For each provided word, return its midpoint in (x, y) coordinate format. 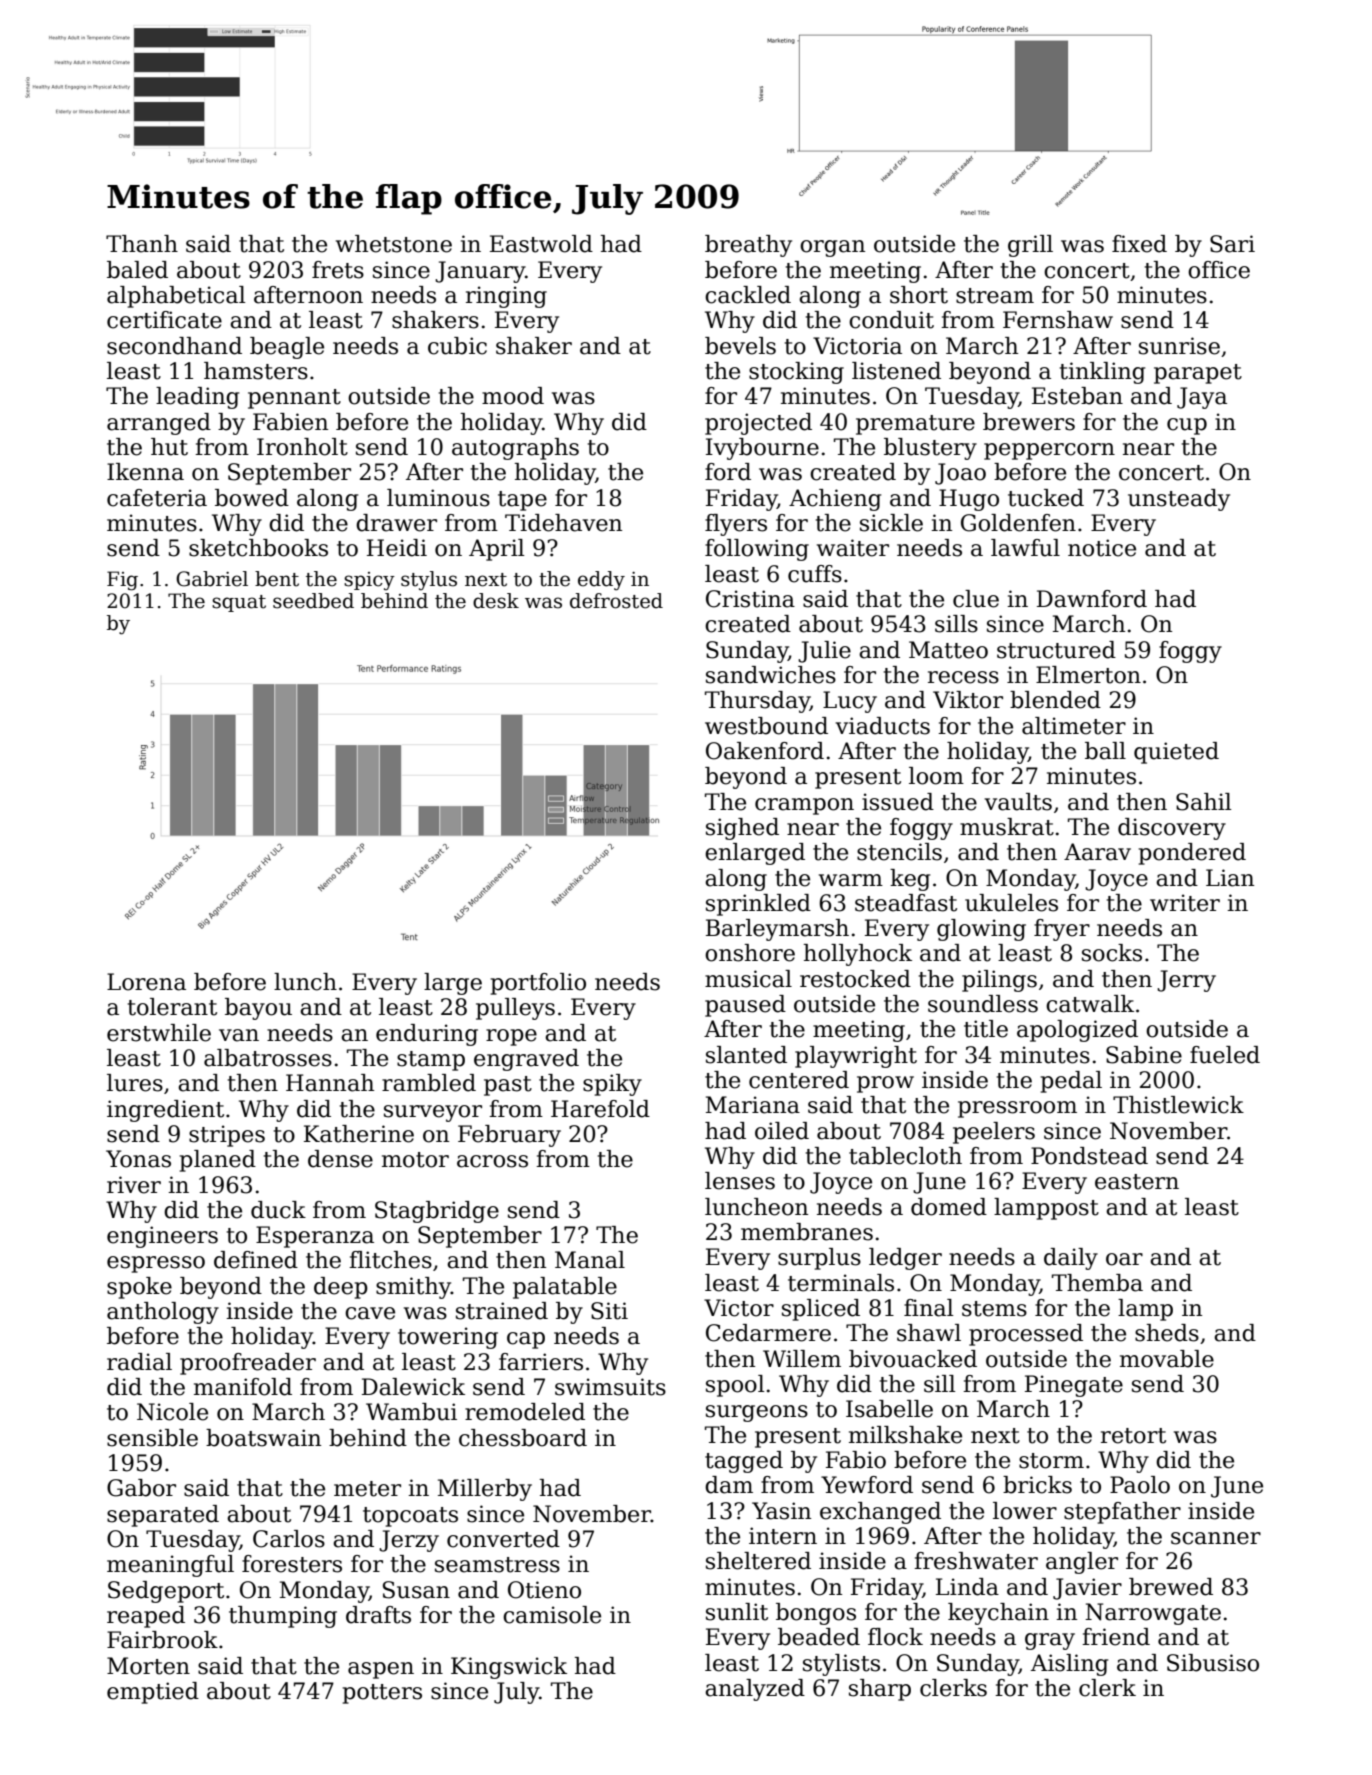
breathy (748, 246)
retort (1133, 1436)
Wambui (411, 1412)
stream (995, 296)
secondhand (174, 346)
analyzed (755, 1690)
